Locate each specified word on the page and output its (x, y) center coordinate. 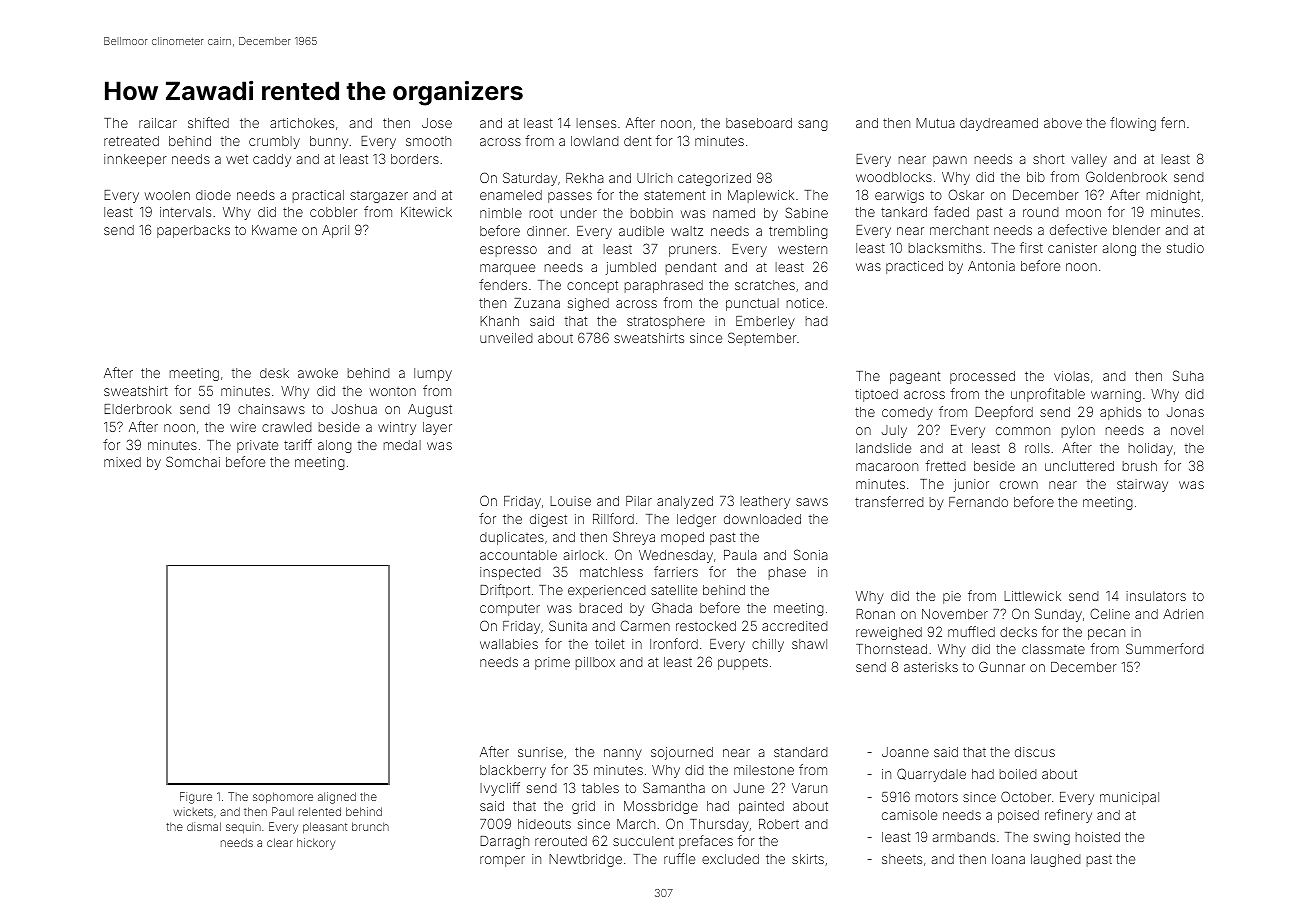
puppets (743, 663)
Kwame (274, 230)
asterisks (931, 667)
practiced (914, 267)
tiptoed (876, 395)
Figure (196, 798)
